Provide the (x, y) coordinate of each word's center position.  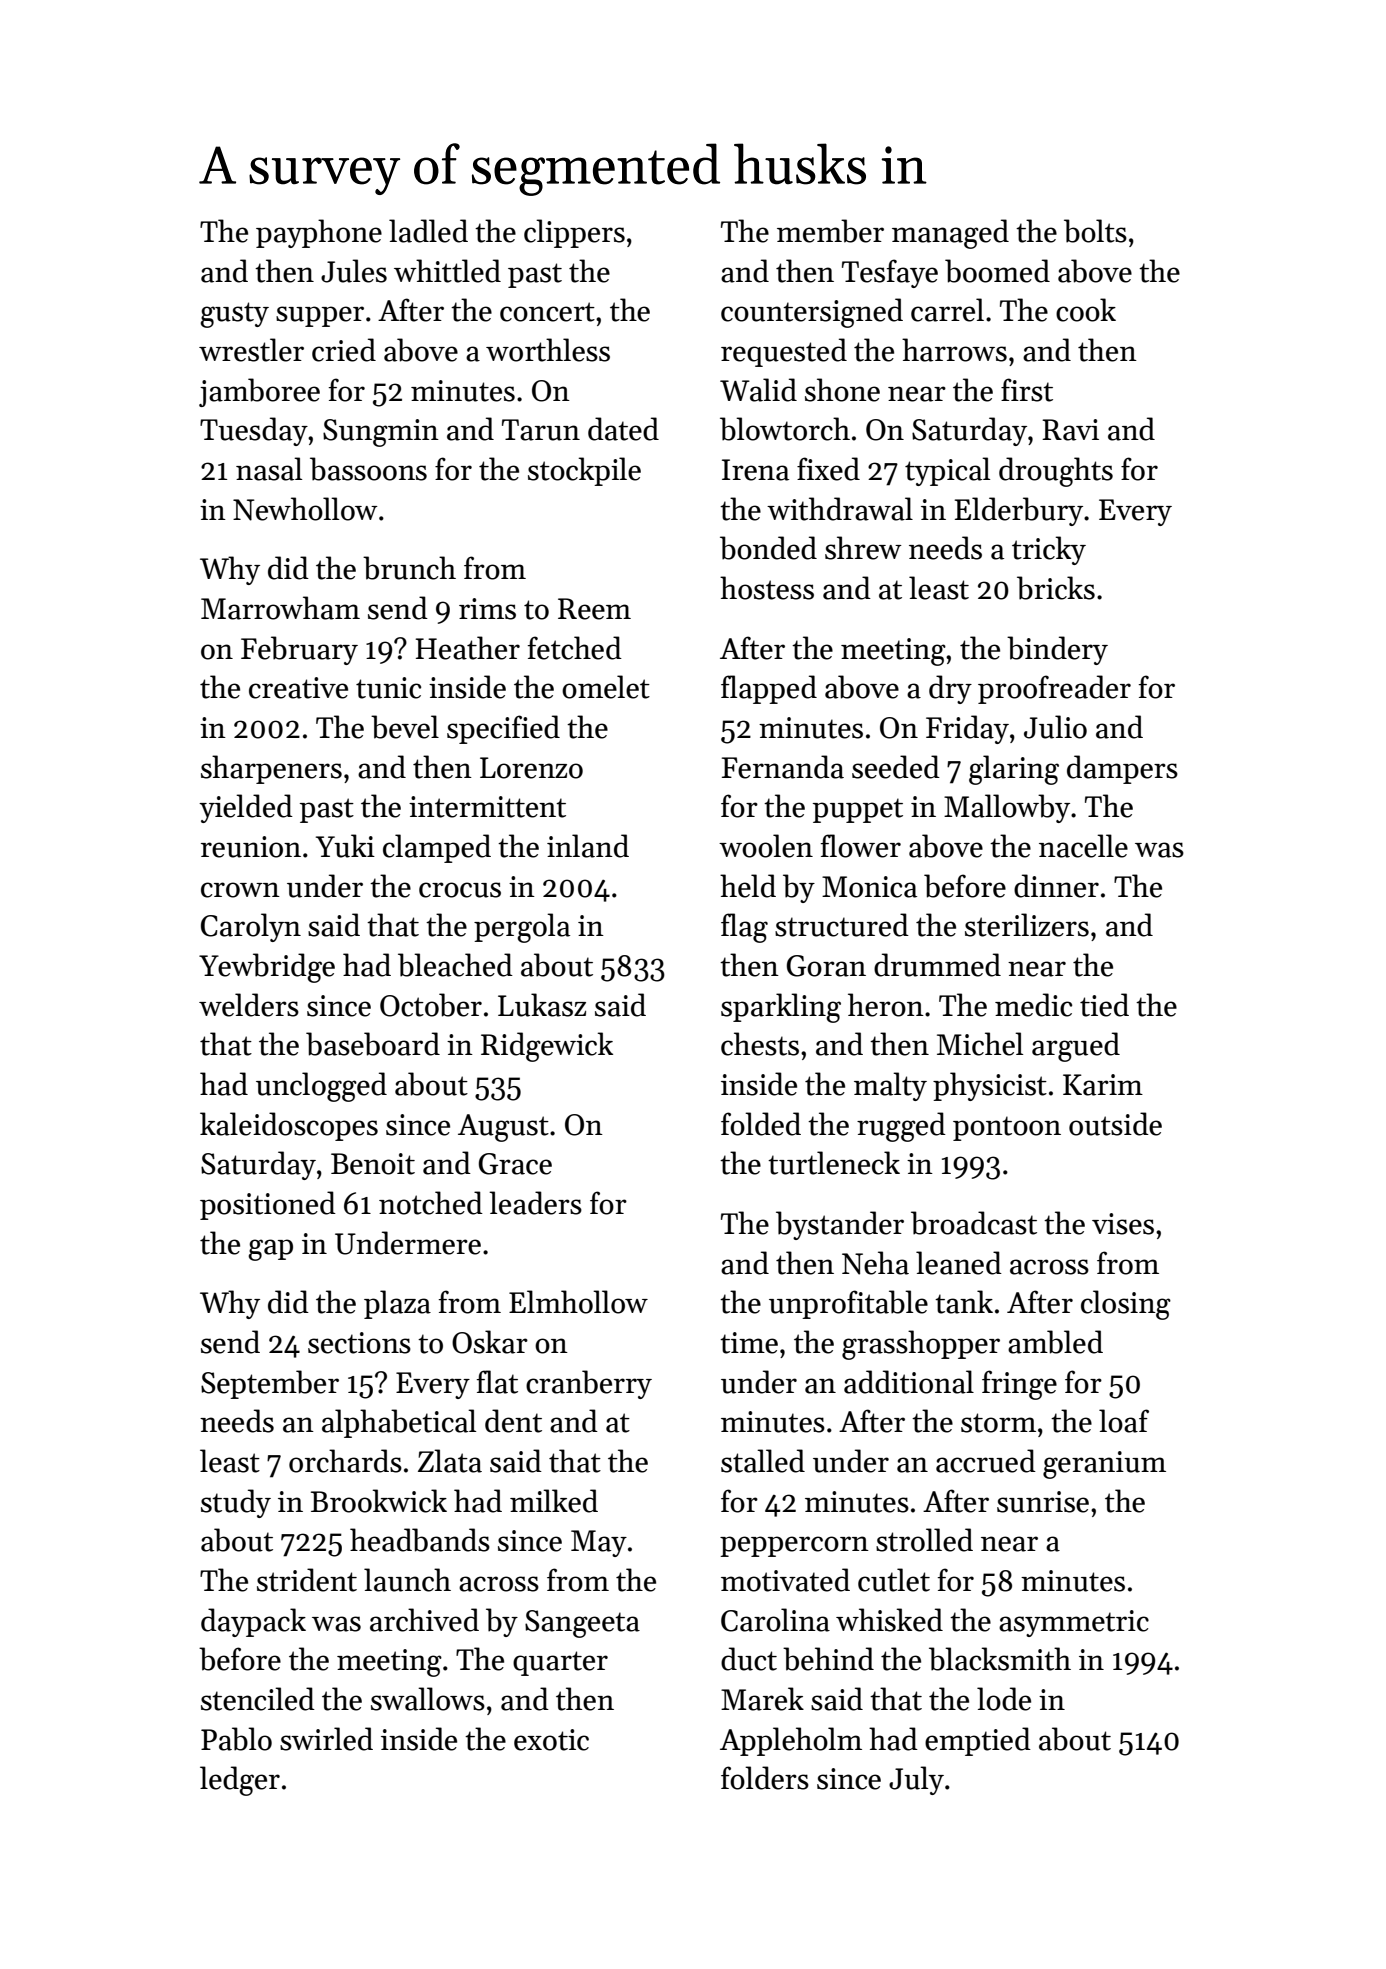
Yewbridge (267, 968)
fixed (828, 469)
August (503, 1128)
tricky (1049, 550)
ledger (240, 1781)
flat (497, 1382)
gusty (234, 315)
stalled (763, 1461)
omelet (606, 687)
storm (998, 1423)
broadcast (974, 1223)
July (916, 1780)
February (299, 650)
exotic (551, 1740)
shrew (863, 548)
